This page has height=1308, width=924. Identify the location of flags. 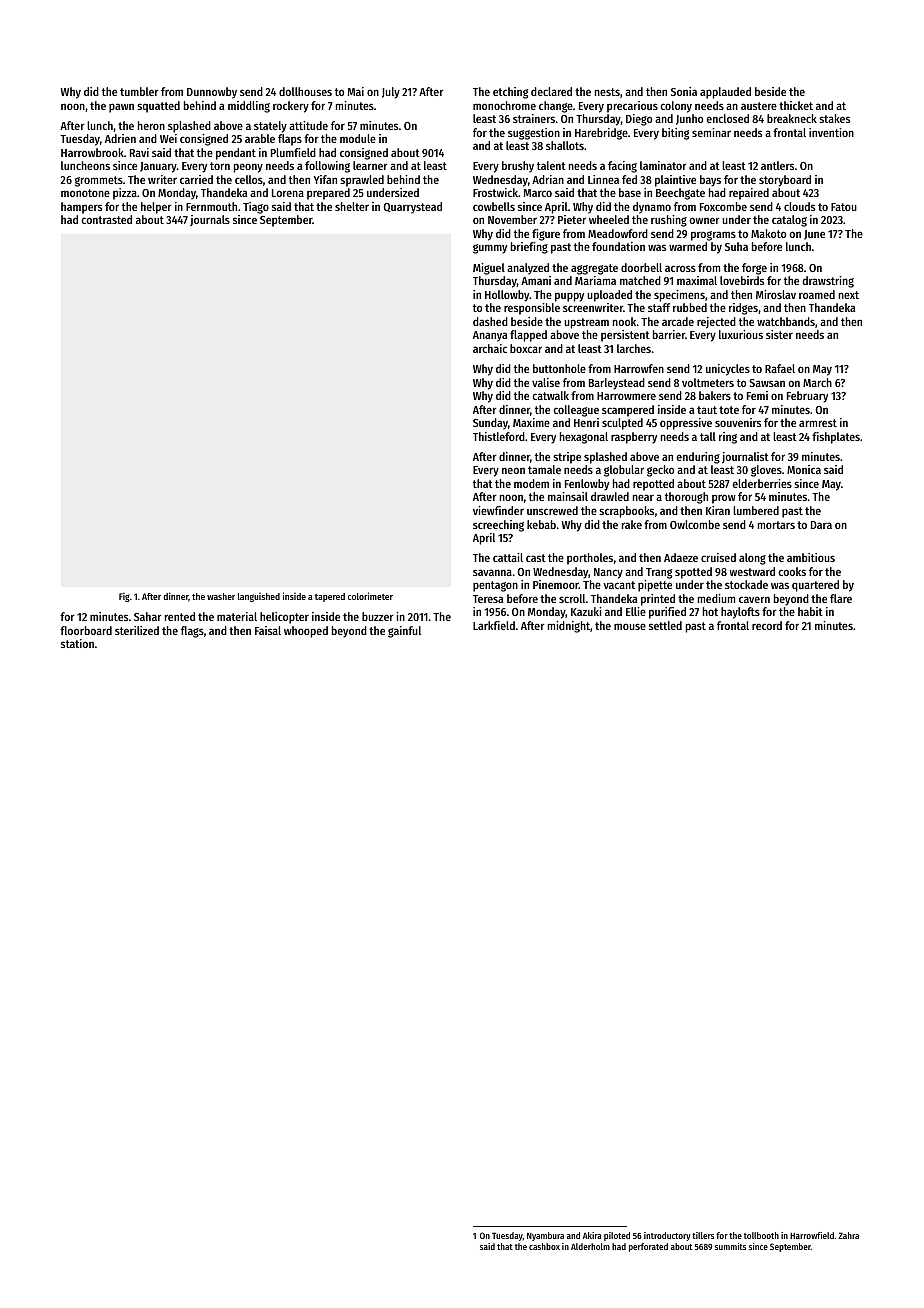
(192, 632).
